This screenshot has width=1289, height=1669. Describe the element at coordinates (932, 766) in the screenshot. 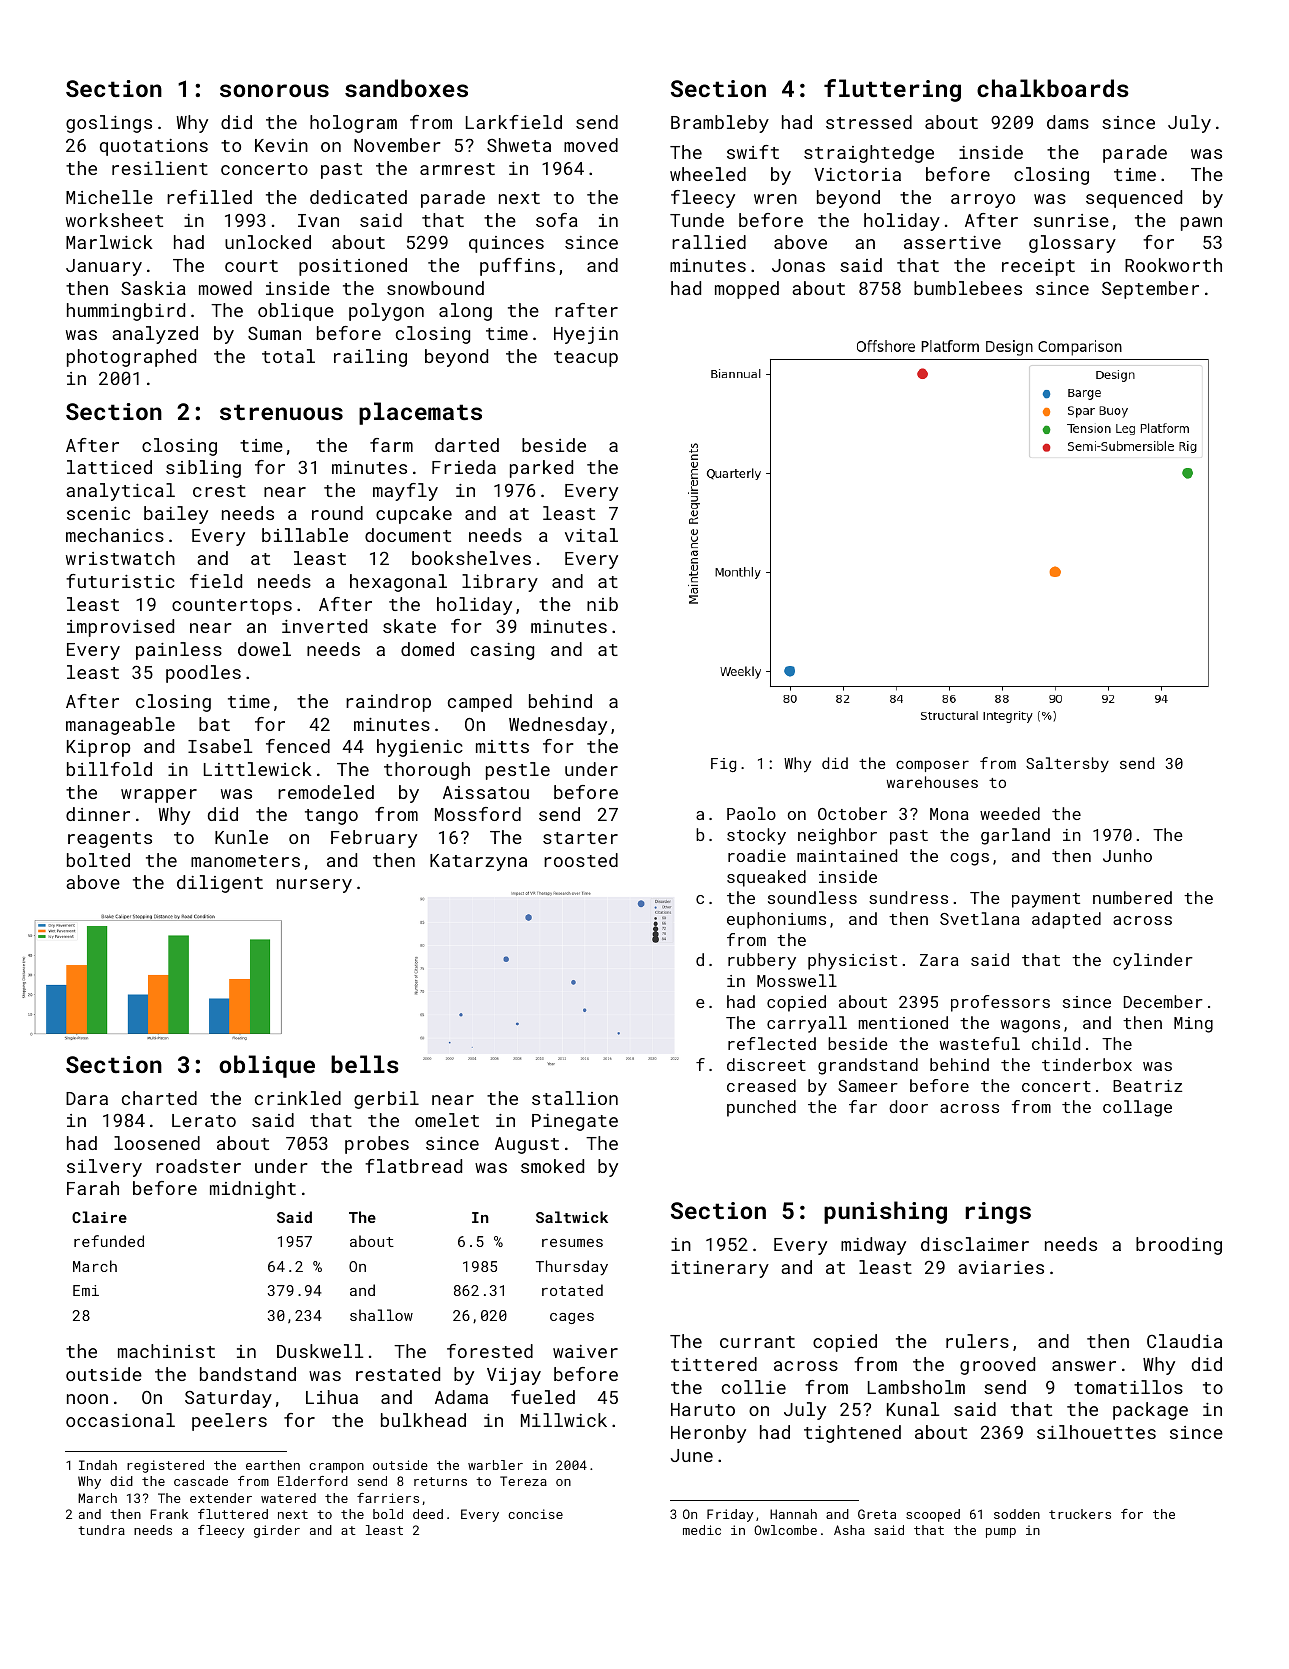

I see `composer` at that location.
